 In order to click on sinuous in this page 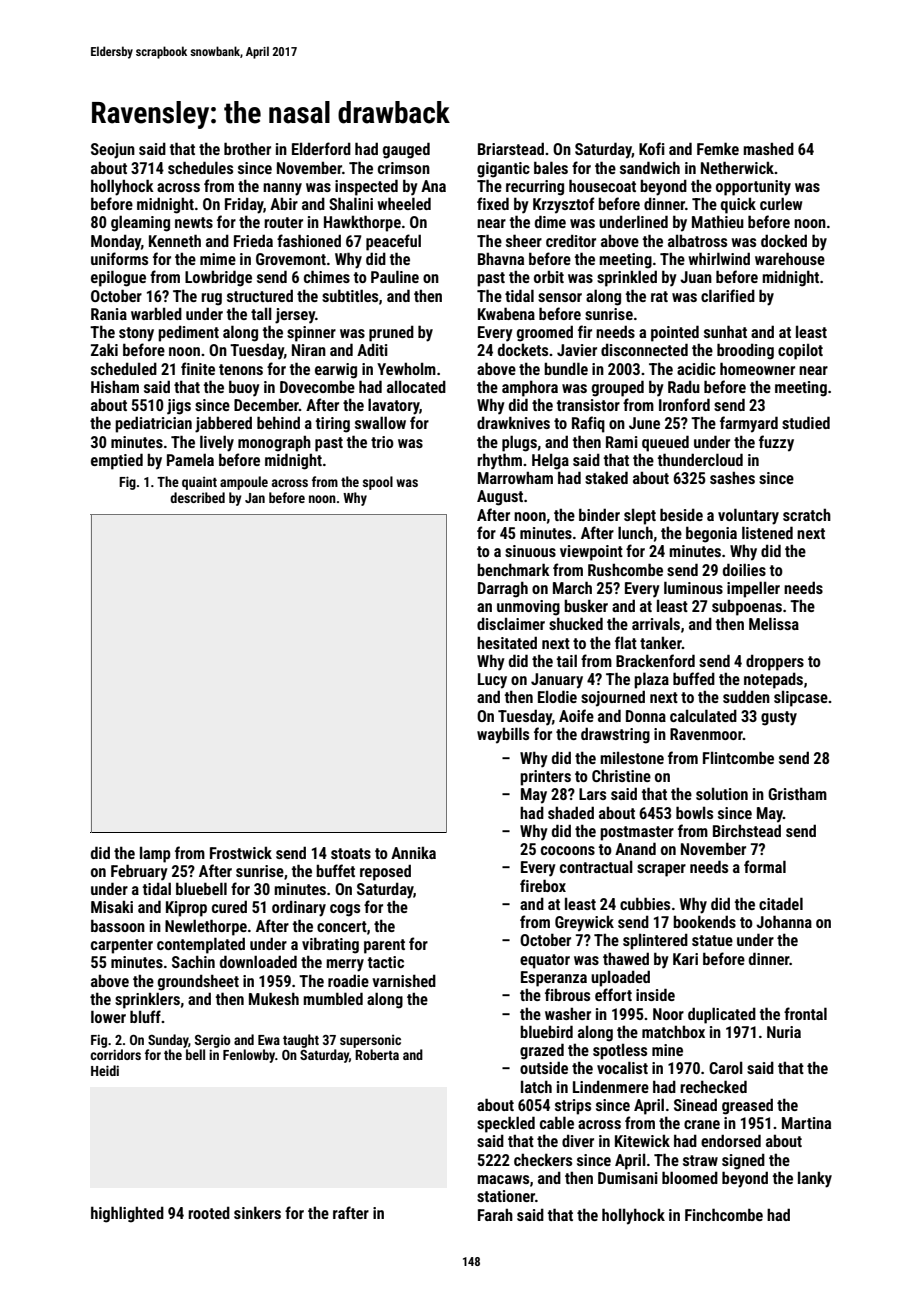, I will do `click(530, 551)`.
